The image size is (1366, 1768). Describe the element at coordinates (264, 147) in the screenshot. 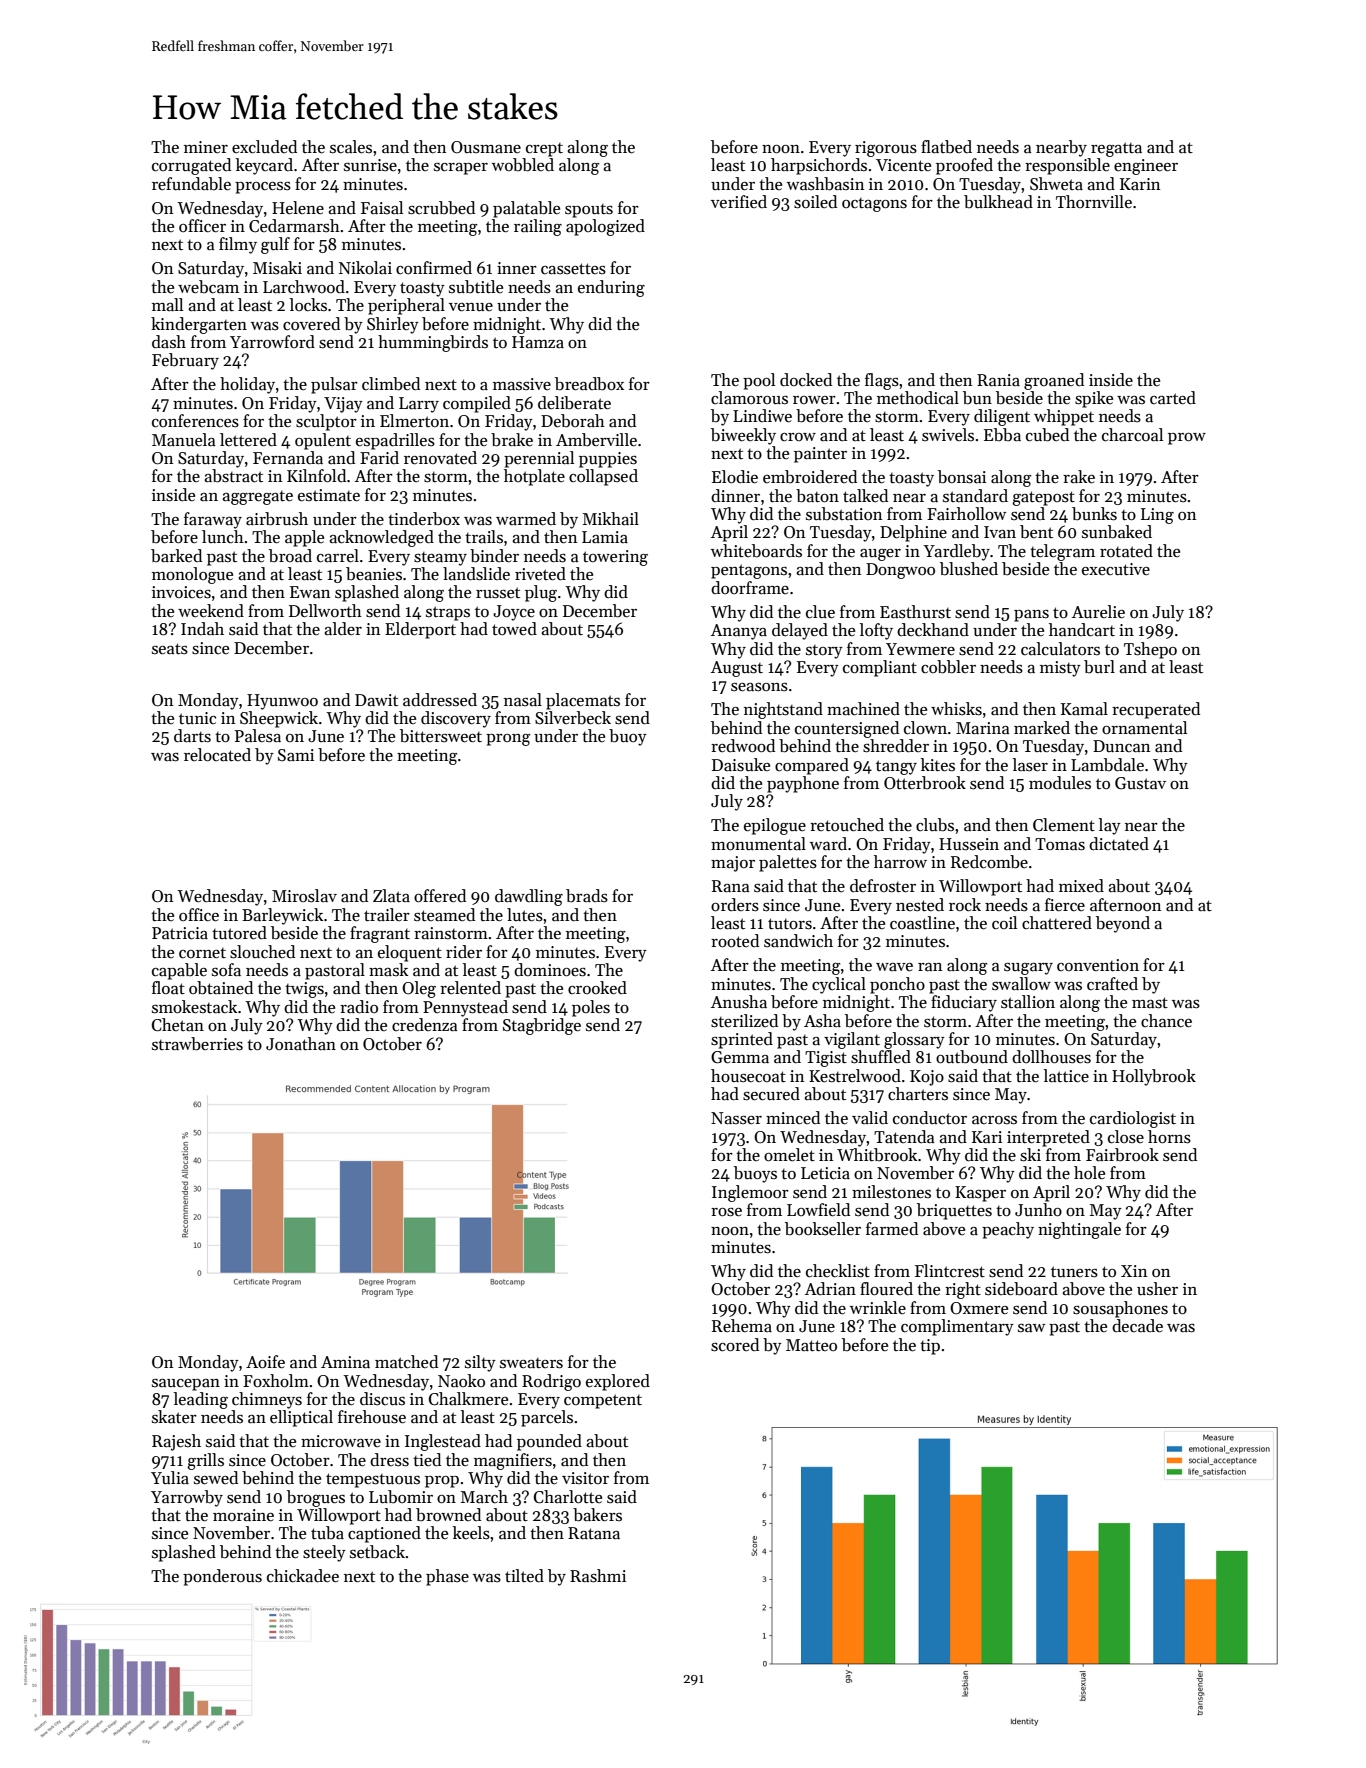

I see `excluded` at that location.
